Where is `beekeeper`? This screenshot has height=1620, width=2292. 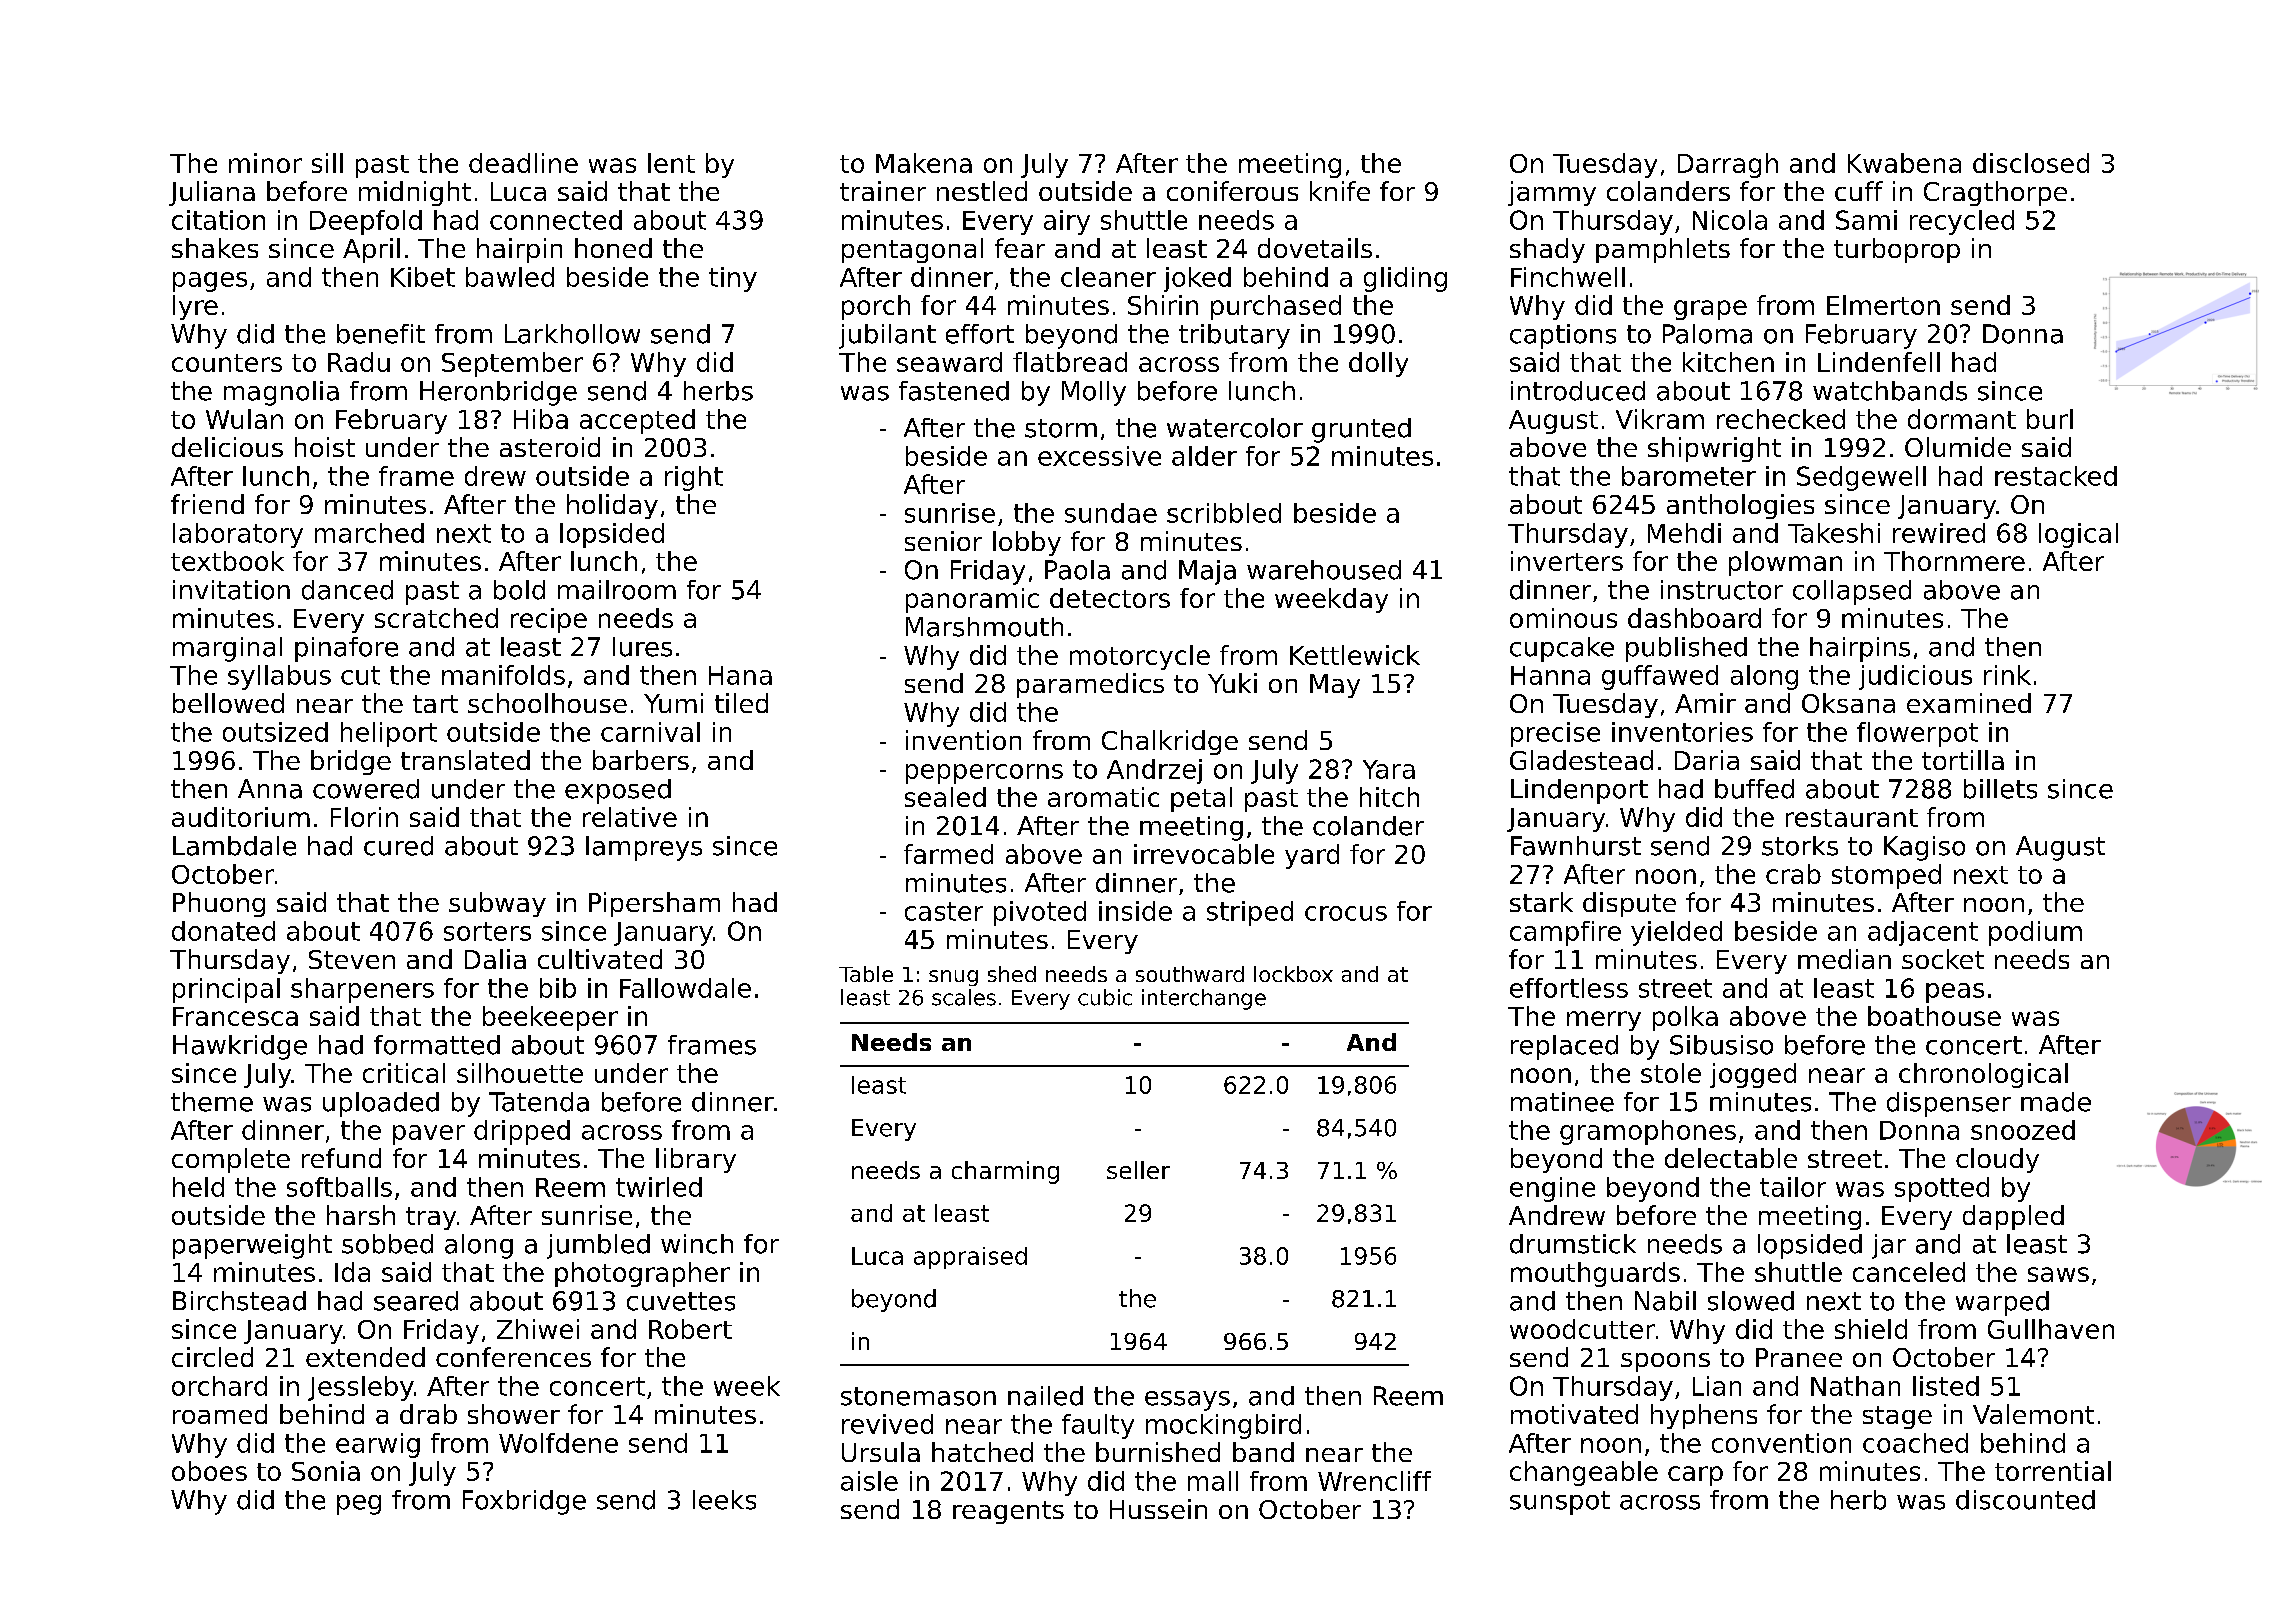
beekeeper is located at coordinates (550, 1018).
